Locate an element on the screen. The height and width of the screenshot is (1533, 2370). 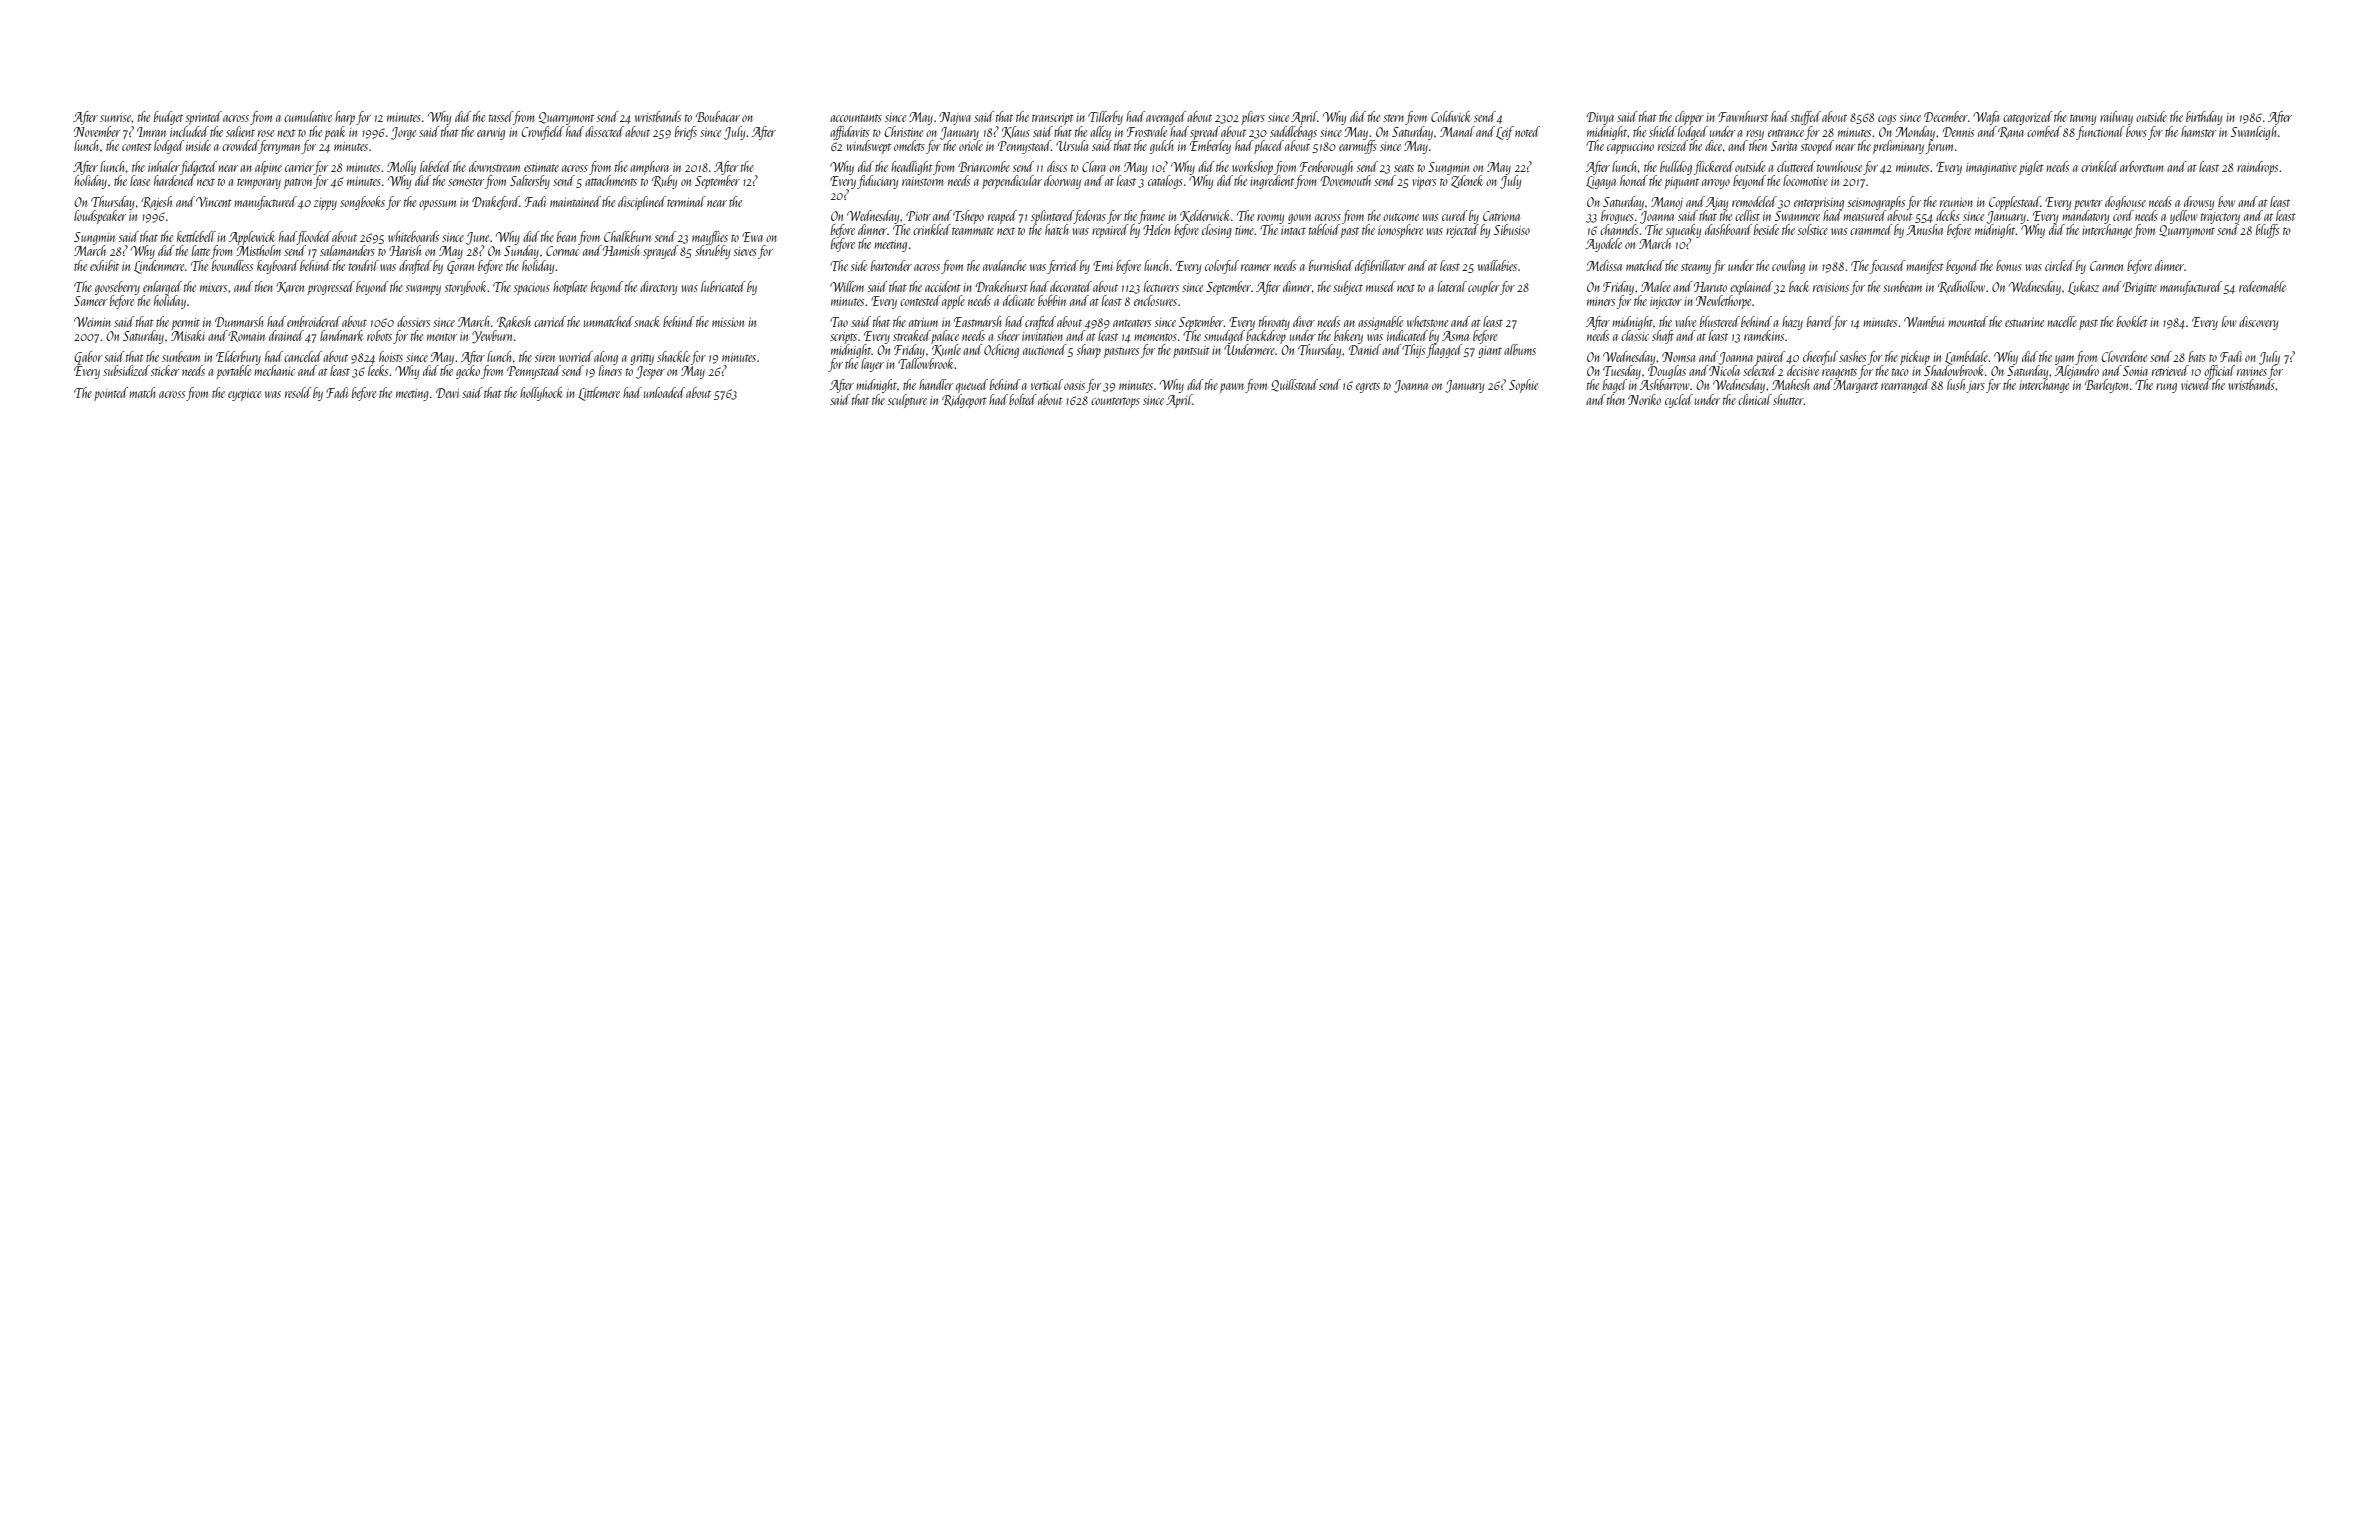
pantsuit is located at coordinates (1191, 352).
